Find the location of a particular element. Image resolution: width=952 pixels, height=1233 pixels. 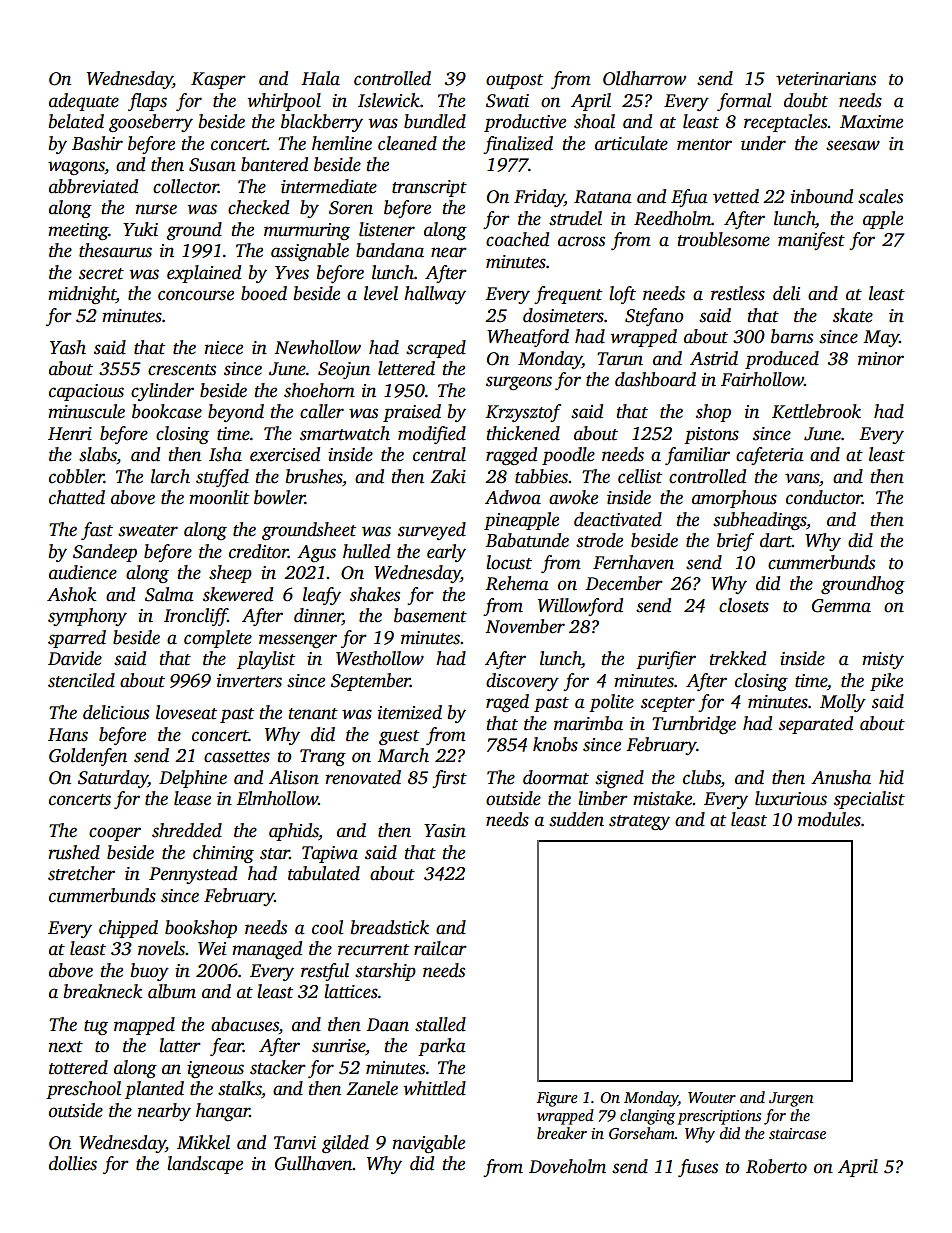

Kettlebrook is located at coordinates (816, 411).
